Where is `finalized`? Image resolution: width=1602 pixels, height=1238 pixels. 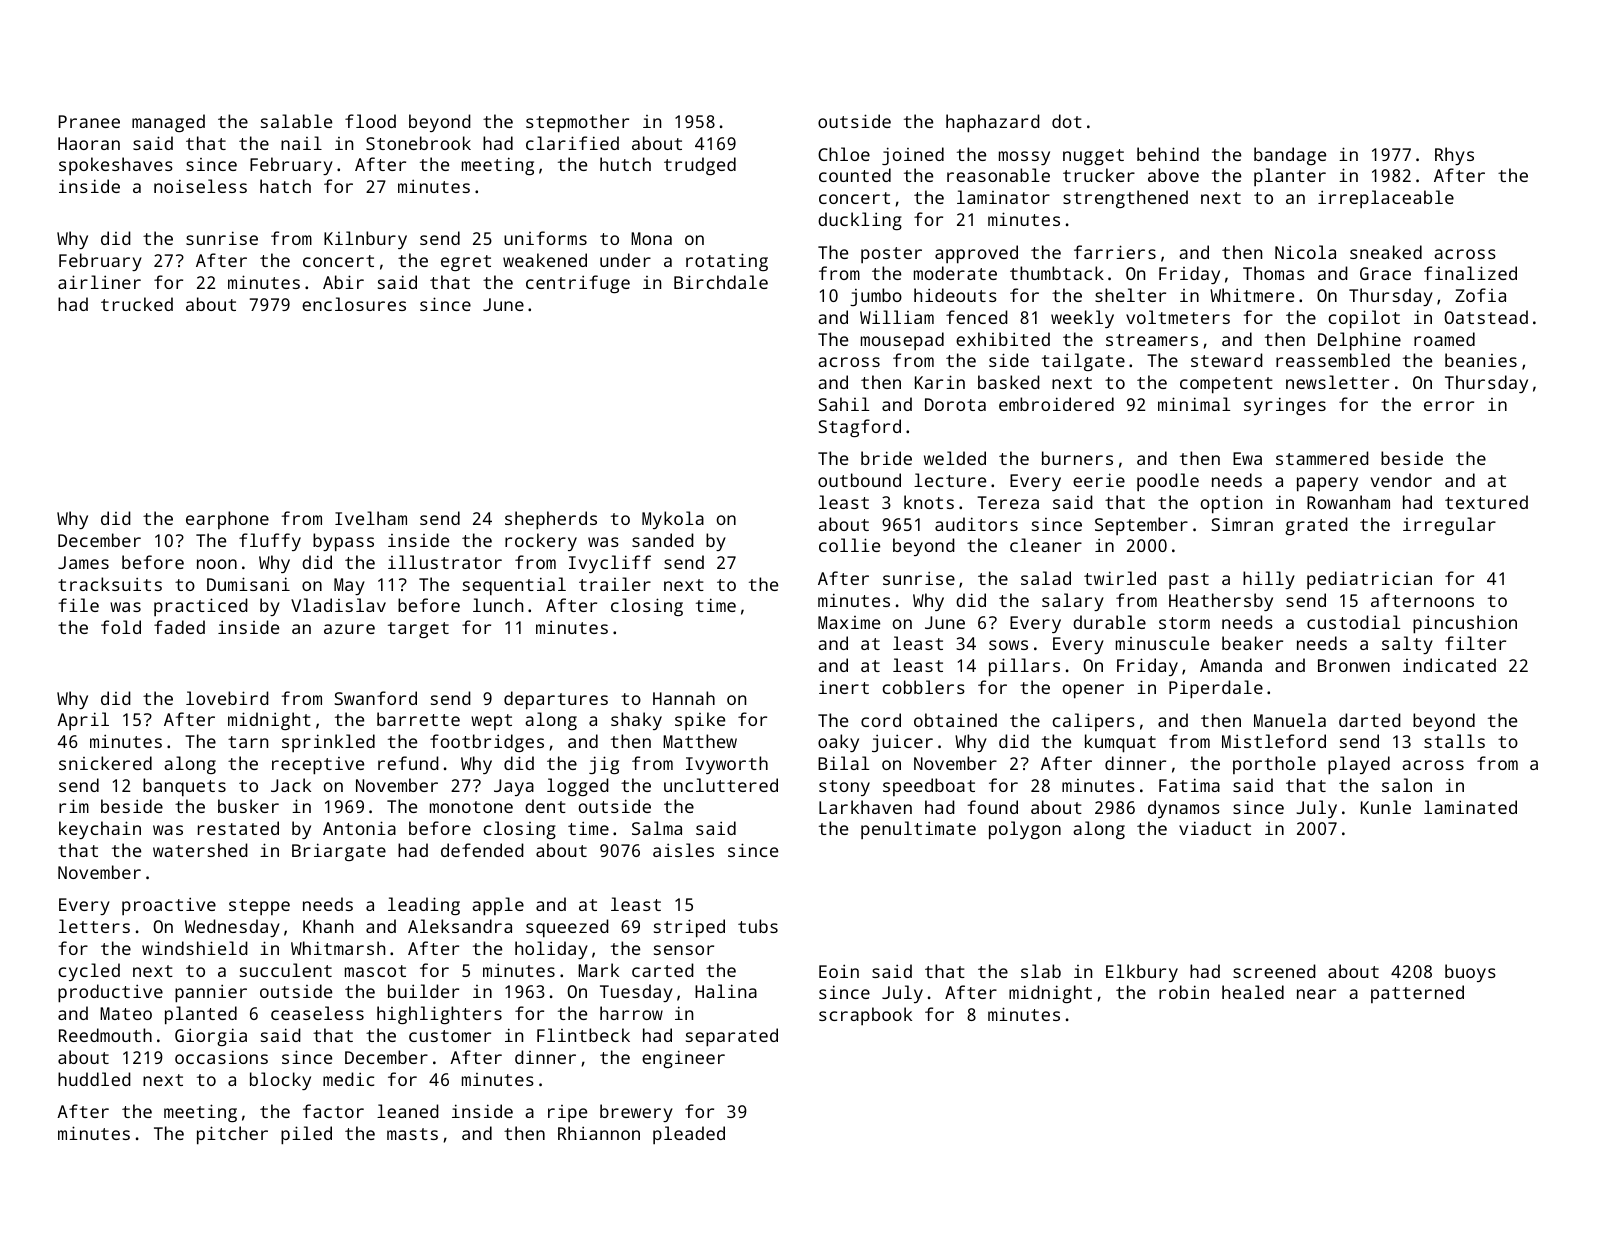
finalized is located at coordinates (1470, 273).
